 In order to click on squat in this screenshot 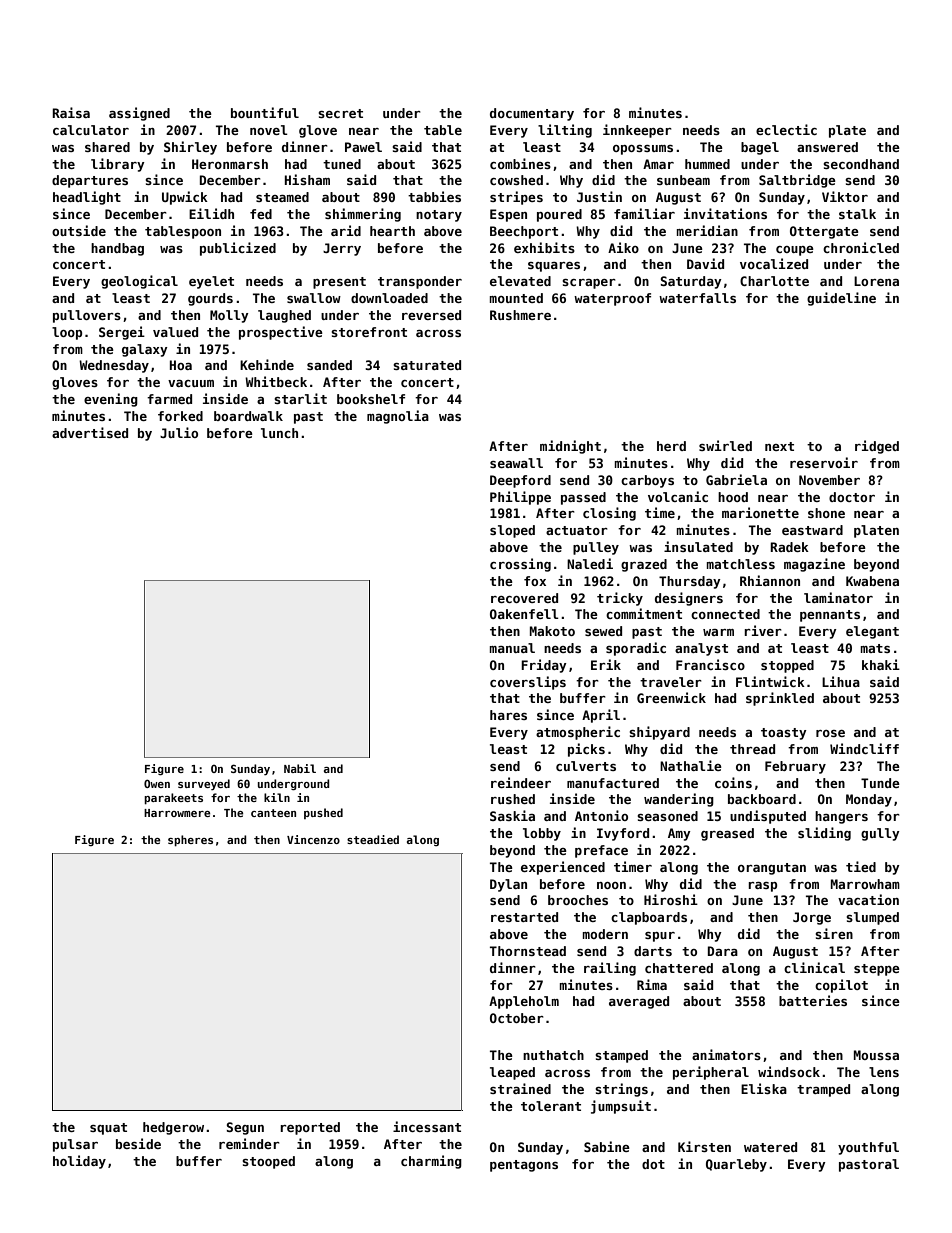, I will do `click(108, 1129)`.
